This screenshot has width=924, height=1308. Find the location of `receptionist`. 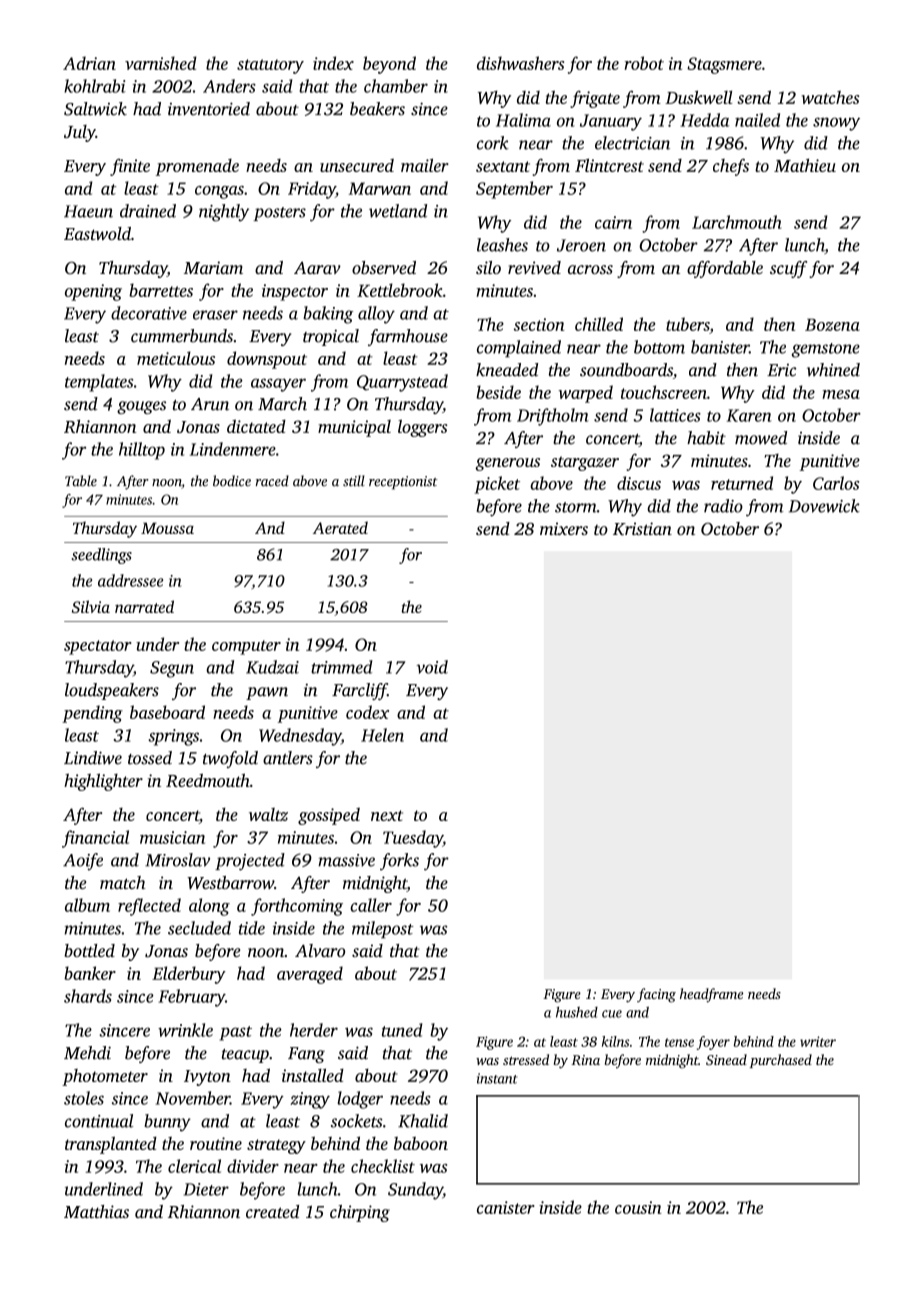

receptionist is located at coordinates (403, 483).
